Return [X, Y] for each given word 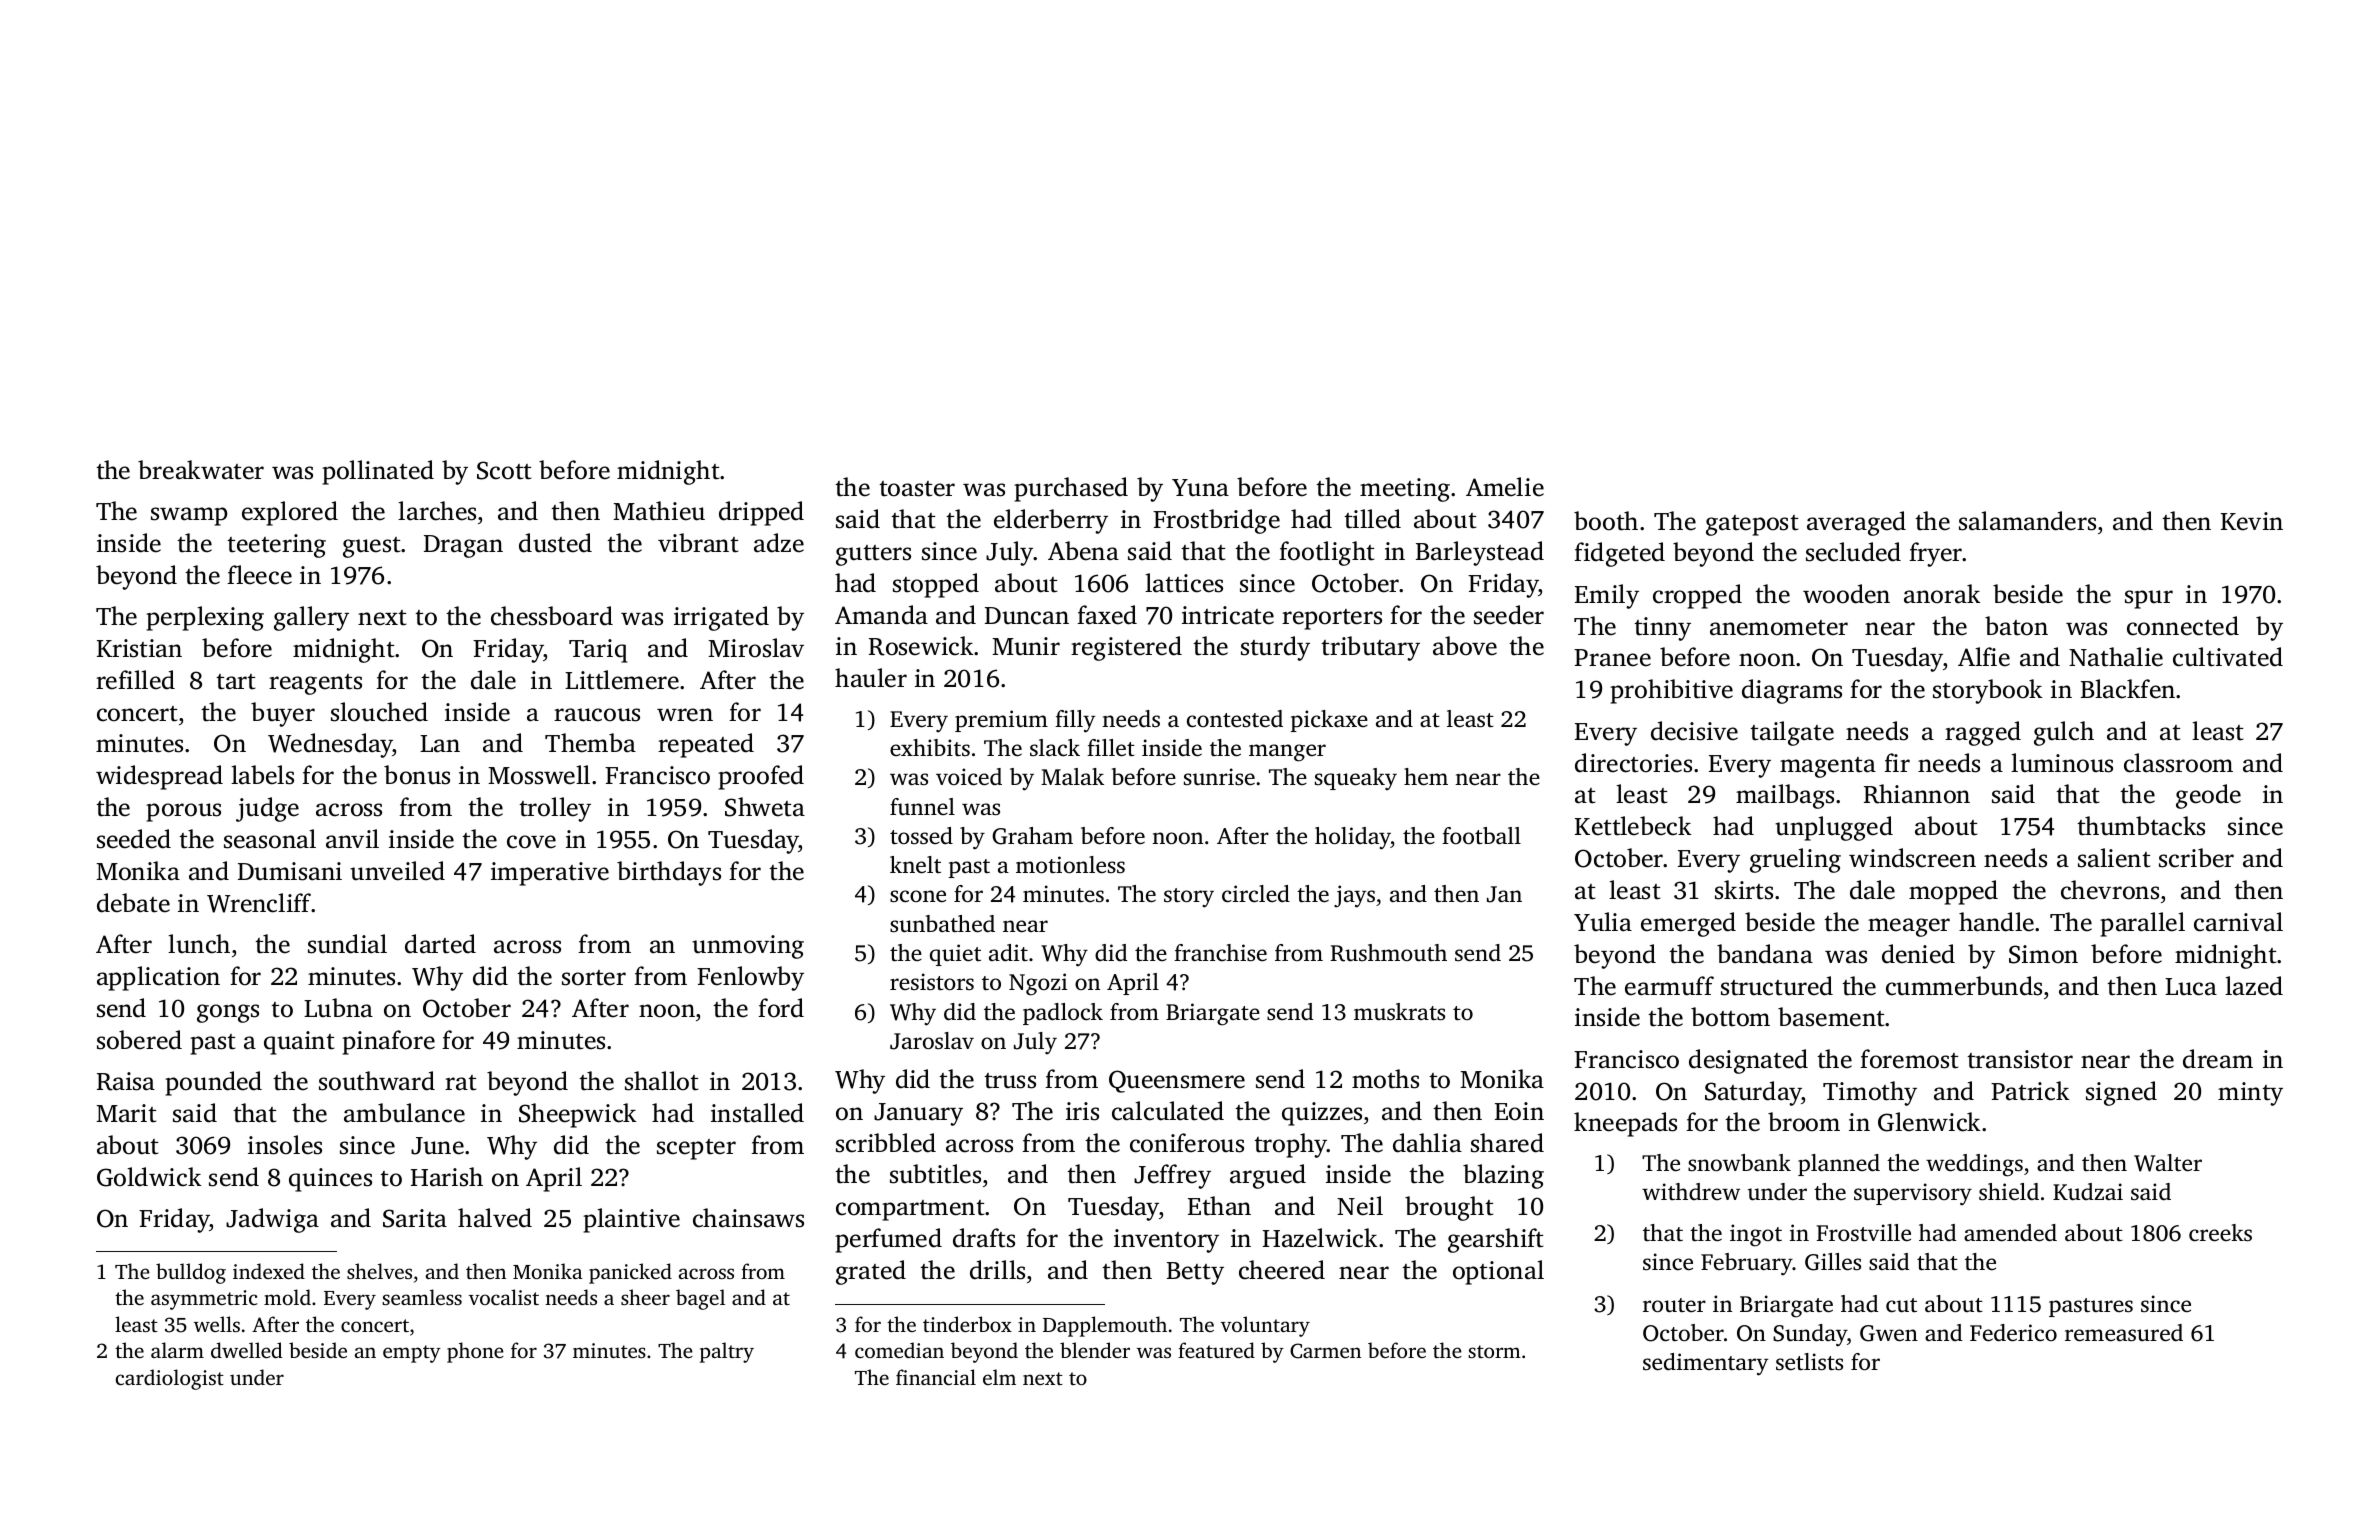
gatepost [1752, 525]
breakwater [201, 470]
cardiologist [170, 1379]
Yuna [1200, 488]
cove [531, 842]
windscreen [1912, 858]
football [1481, 836]
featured [1216, 1350]
